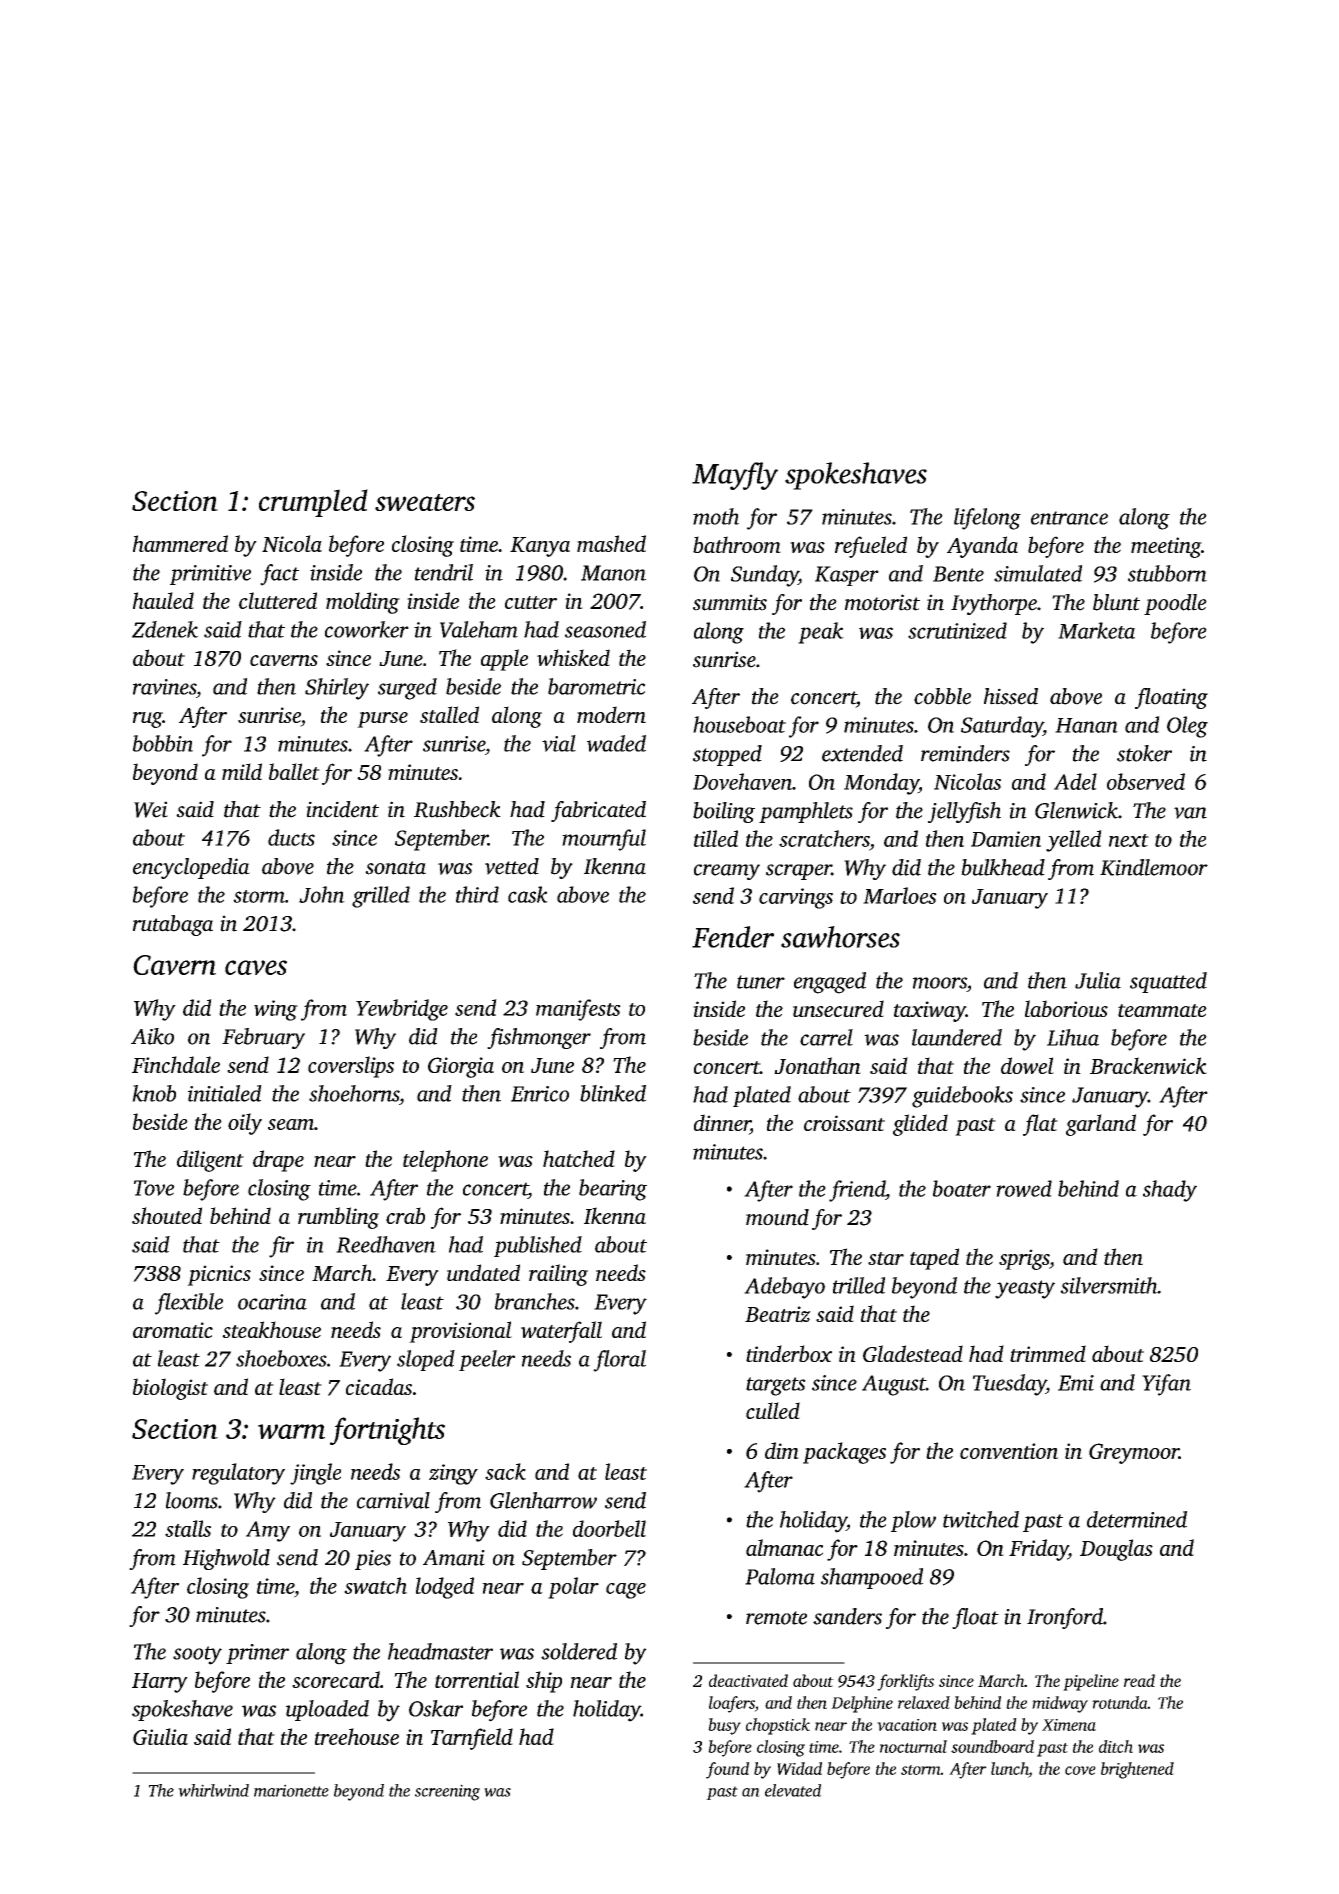 The image size is (1339, 1894). What do you see at coordinates (382, 720) in the screenshot?
I see `purse` at bounding box center [382, 720].
